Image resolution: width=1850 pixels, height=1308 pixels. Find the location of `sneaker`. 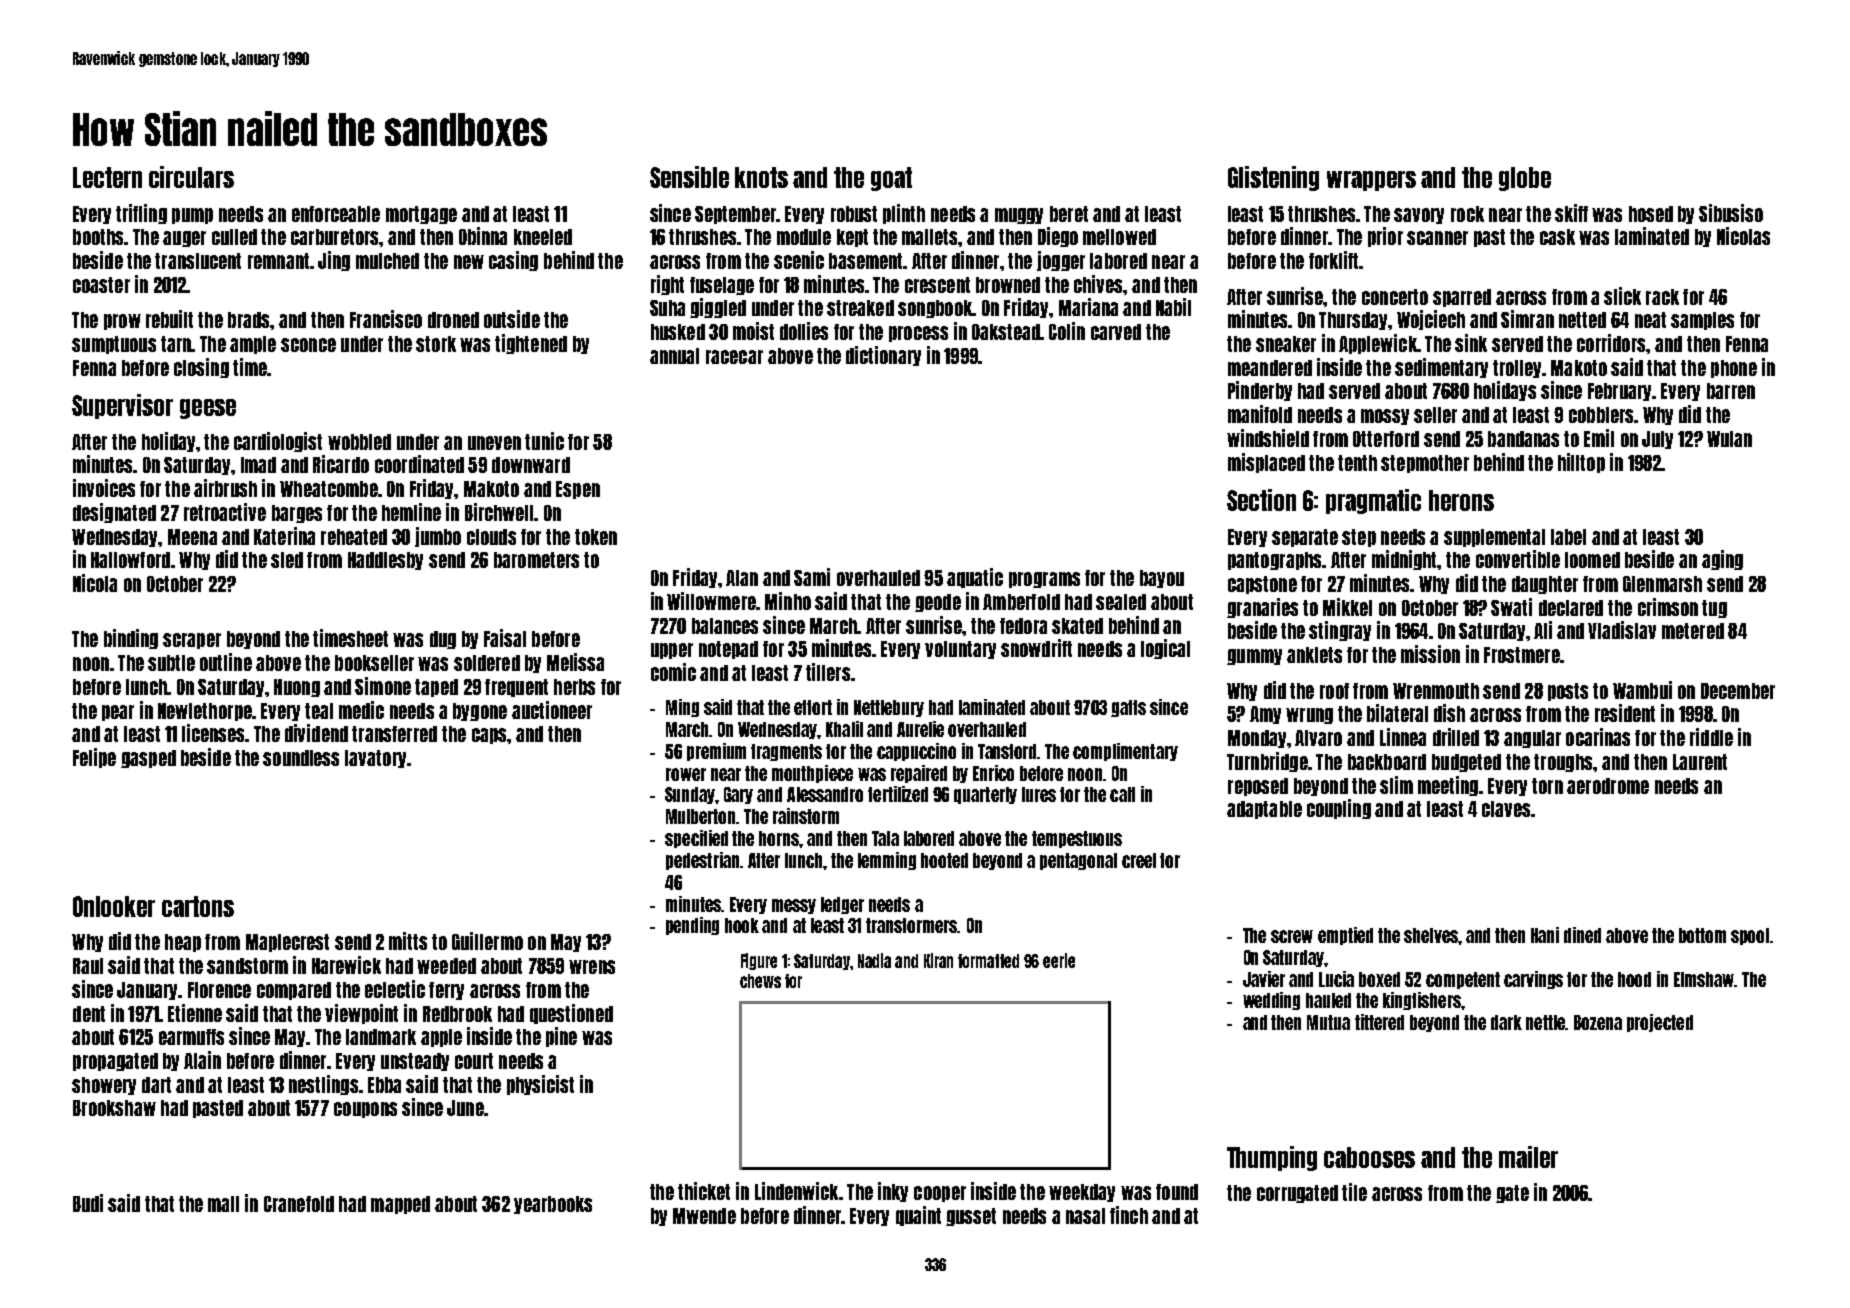

sneaker is located at coordinates (1286, 344).
